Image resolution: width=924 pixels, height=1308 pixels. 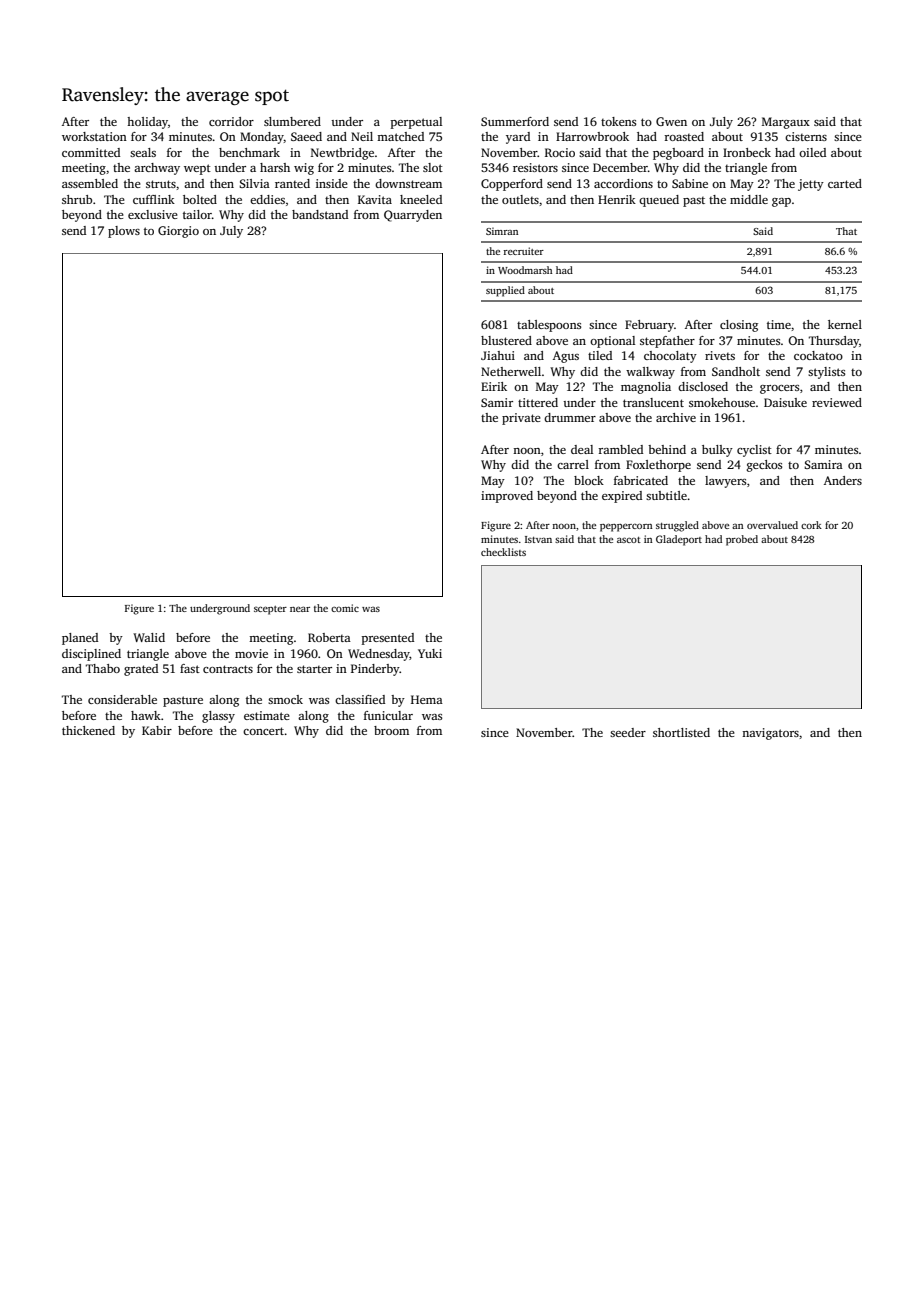 What do you see at coordinates (535, 167) in the document?
I see `resistors` at bounding box center [535, 167].
